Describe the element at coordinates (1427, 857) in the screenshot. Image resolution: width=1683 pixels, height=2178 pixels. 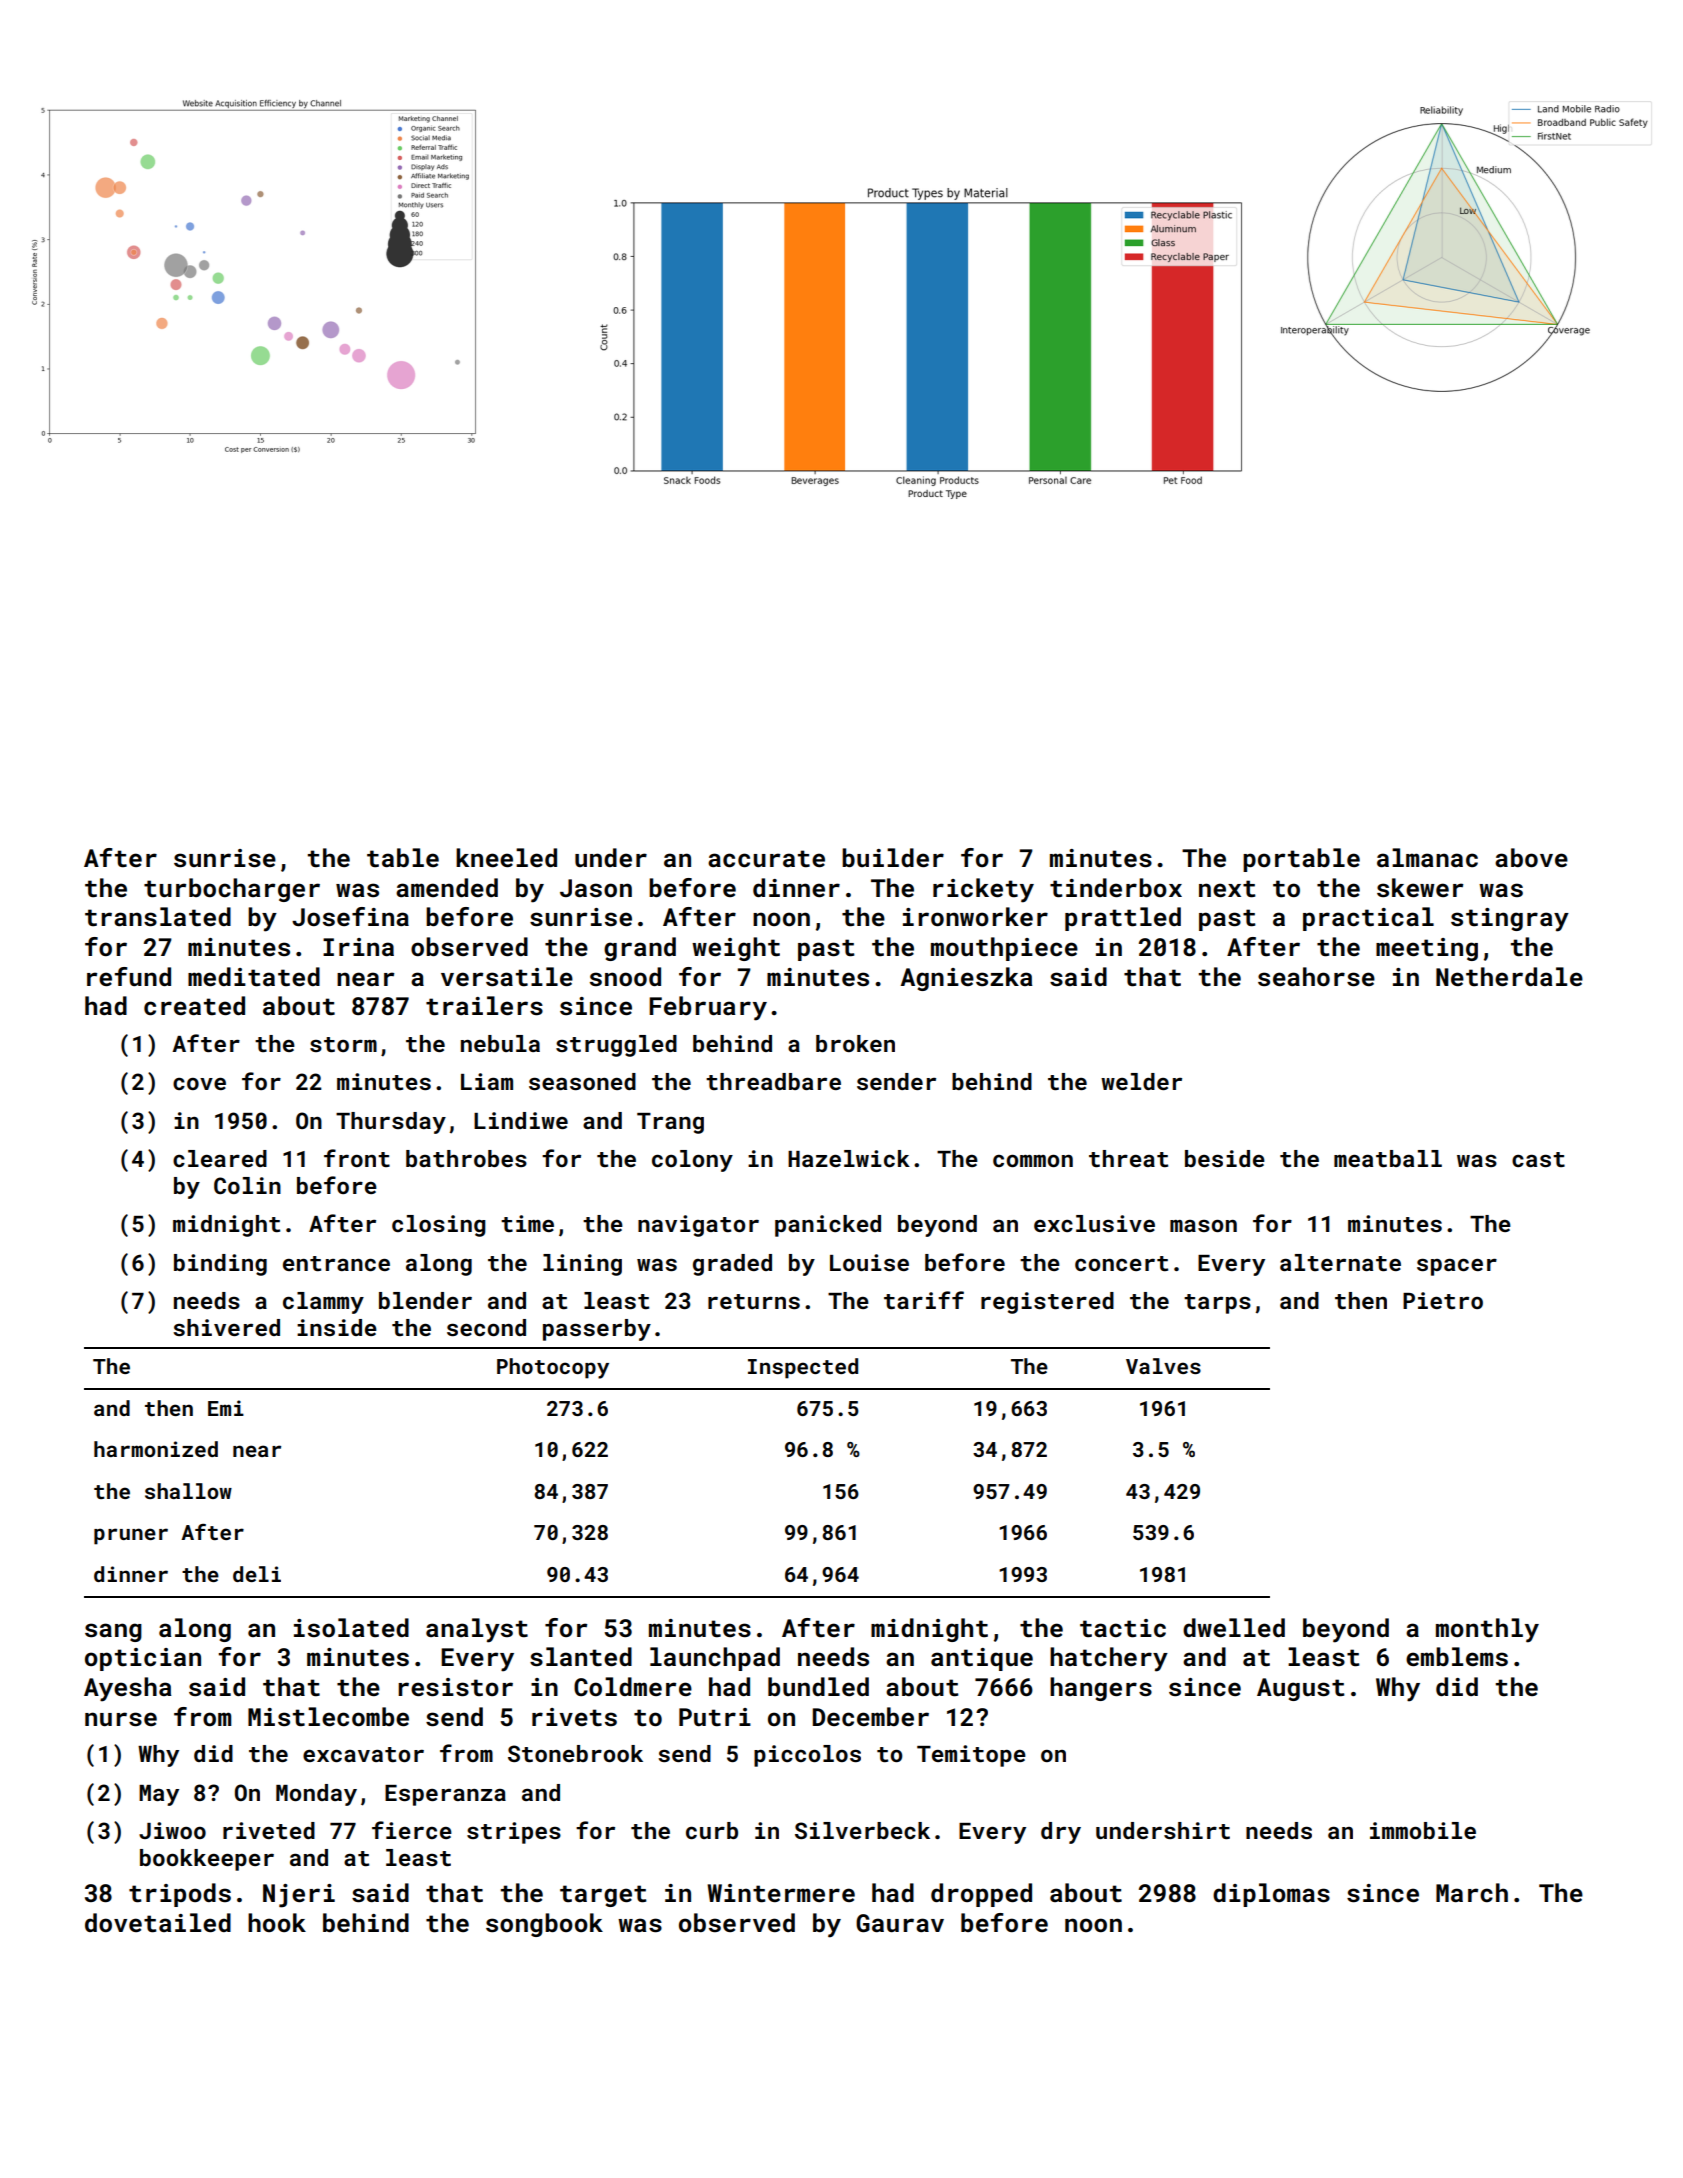
I see `almanac` at that location.
